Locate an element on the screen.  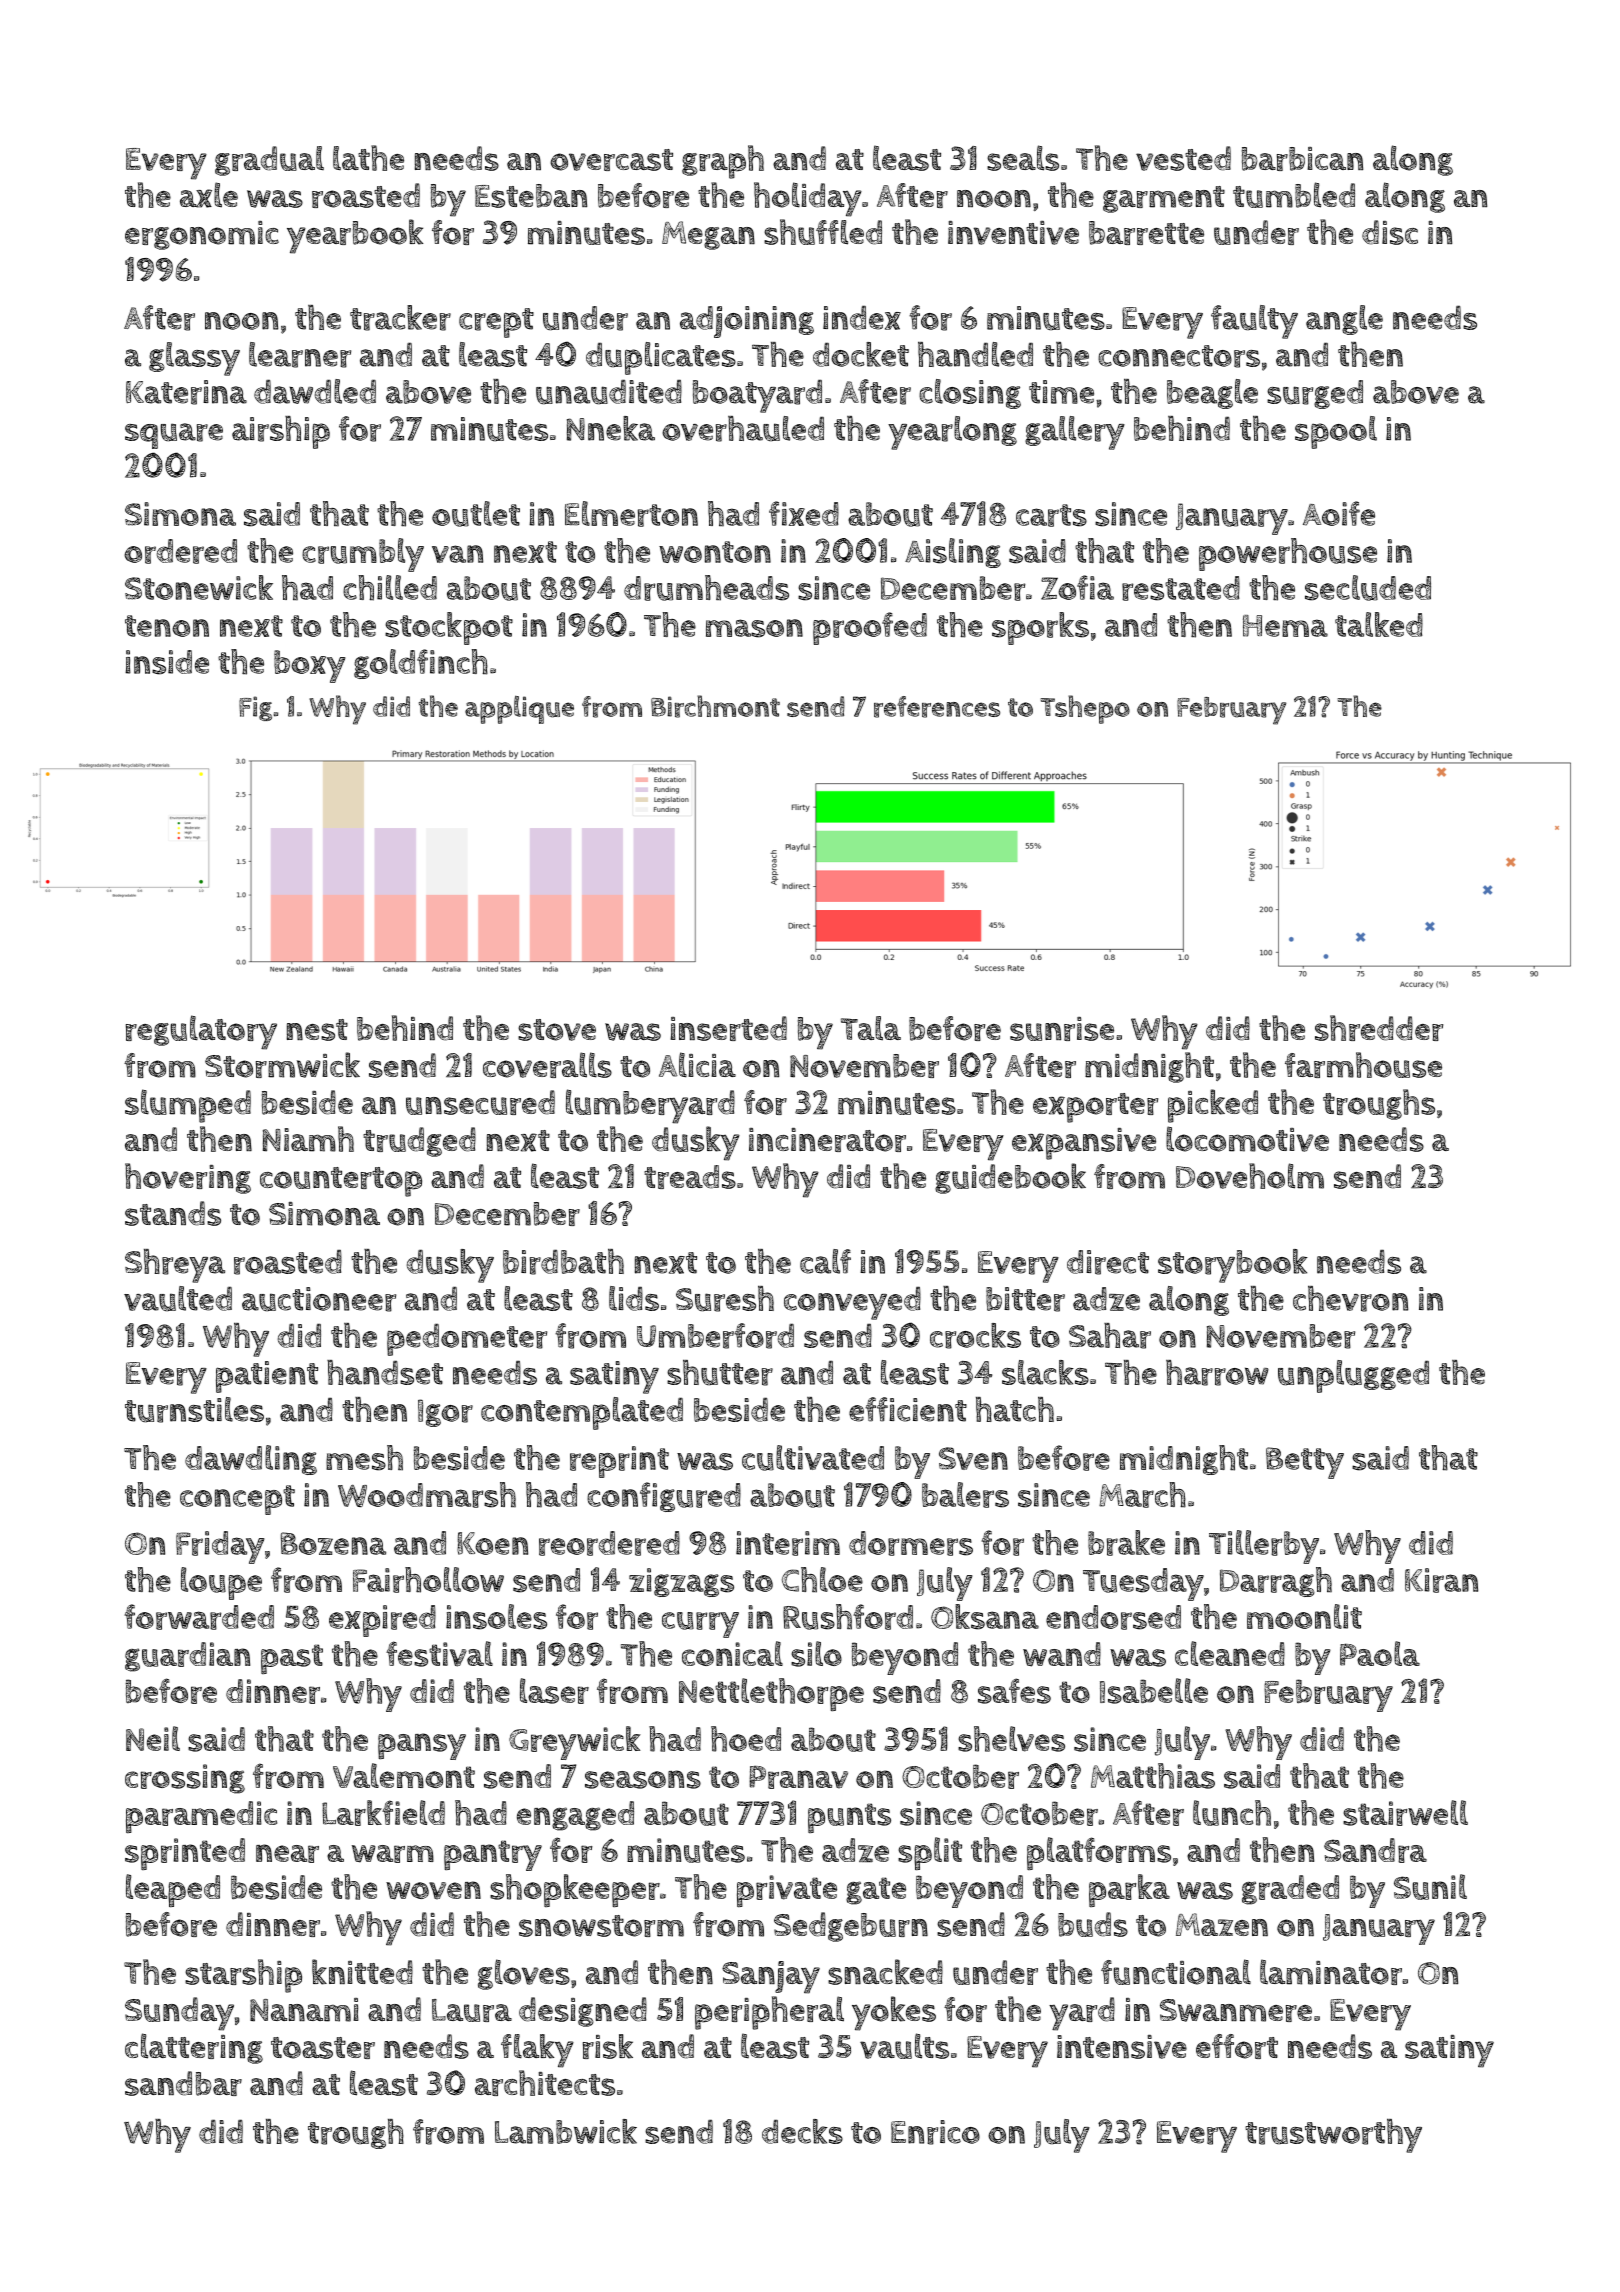
overcast is located at coordinates (611, 160).
